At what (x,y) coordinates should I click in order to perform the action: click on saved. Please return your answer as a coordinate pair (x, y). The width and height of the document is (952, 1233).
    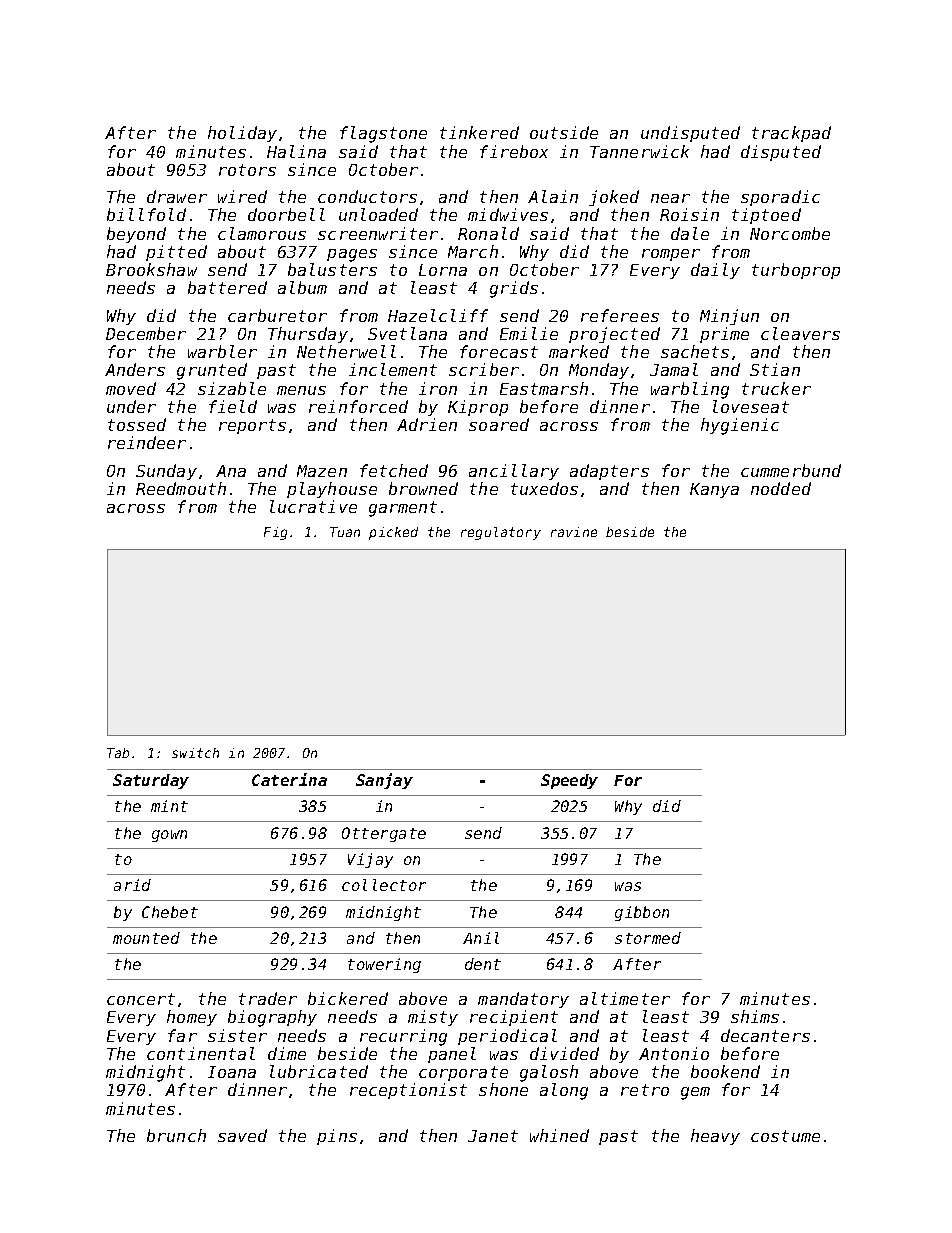
    Looking at the image, I should click on (242, 1135).
